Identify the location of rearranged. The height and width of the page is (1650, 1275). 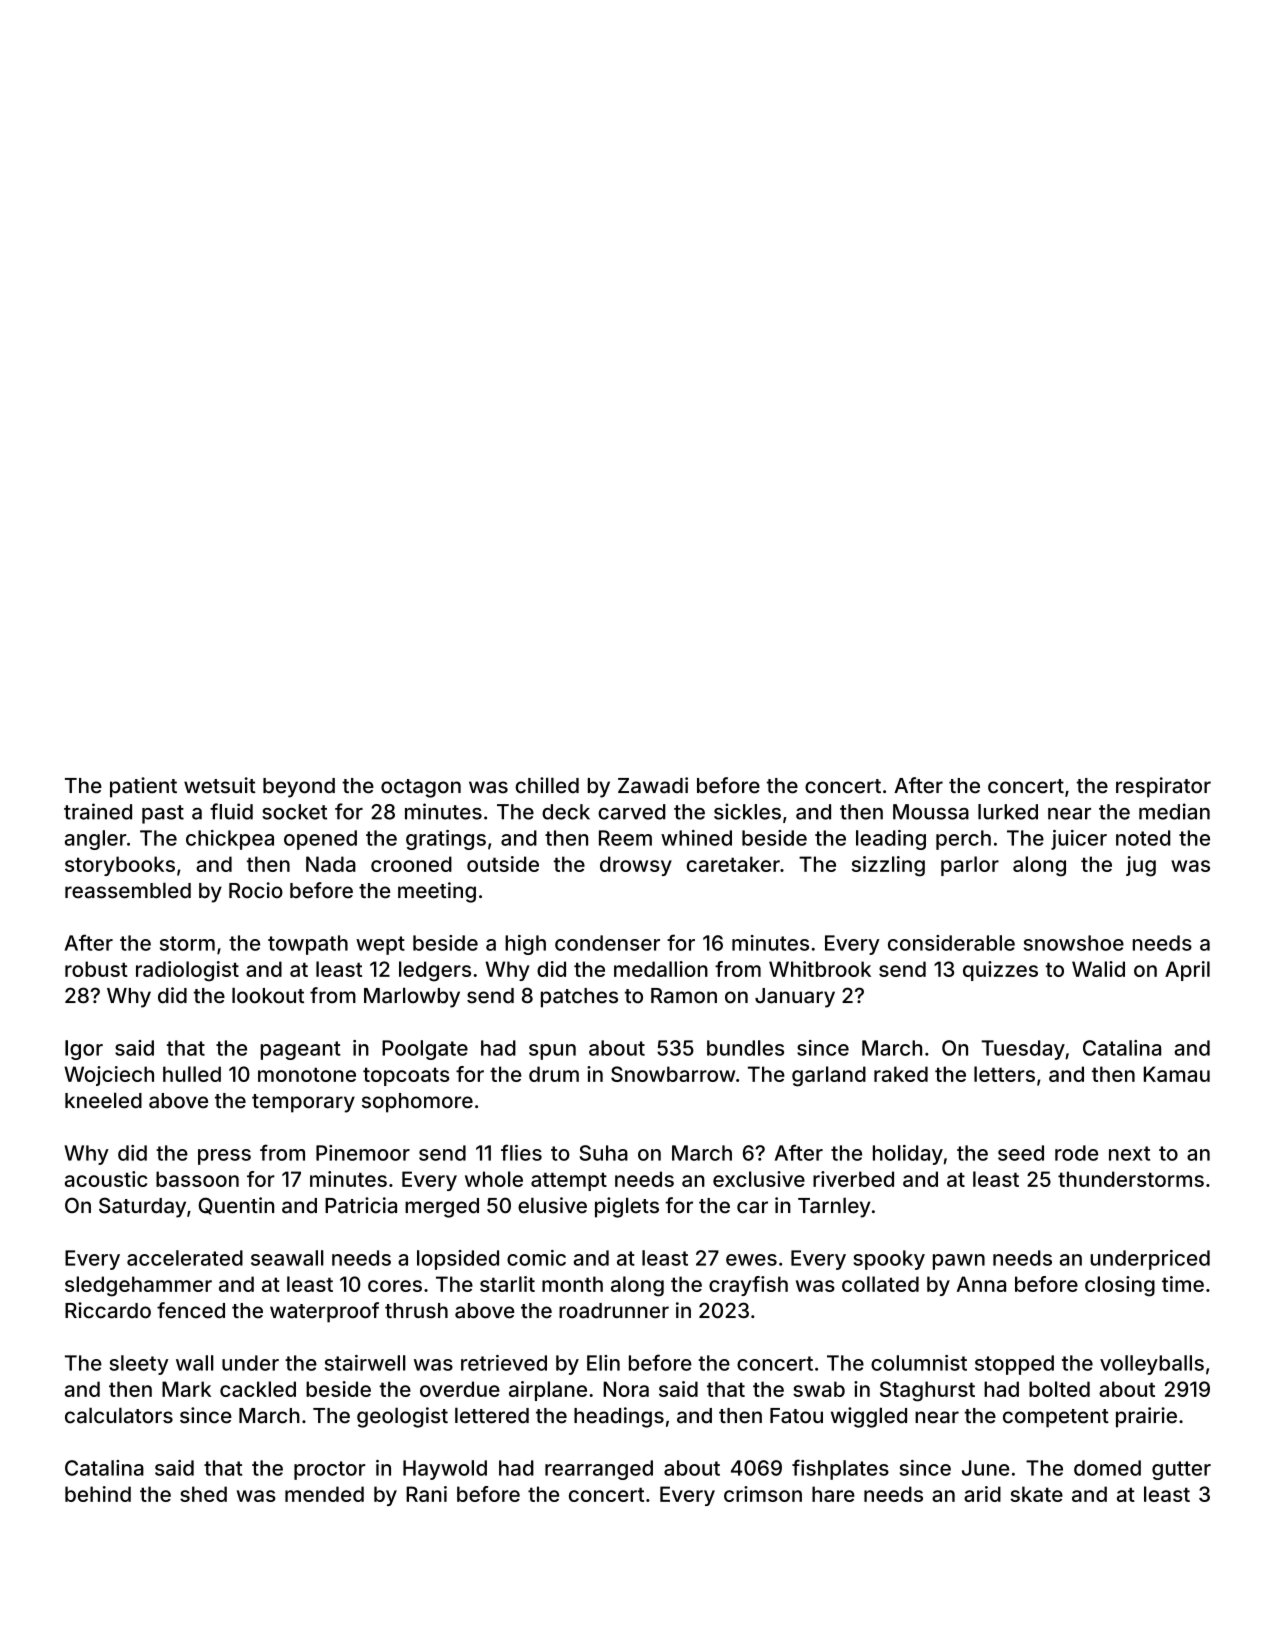
(599, 1470).
